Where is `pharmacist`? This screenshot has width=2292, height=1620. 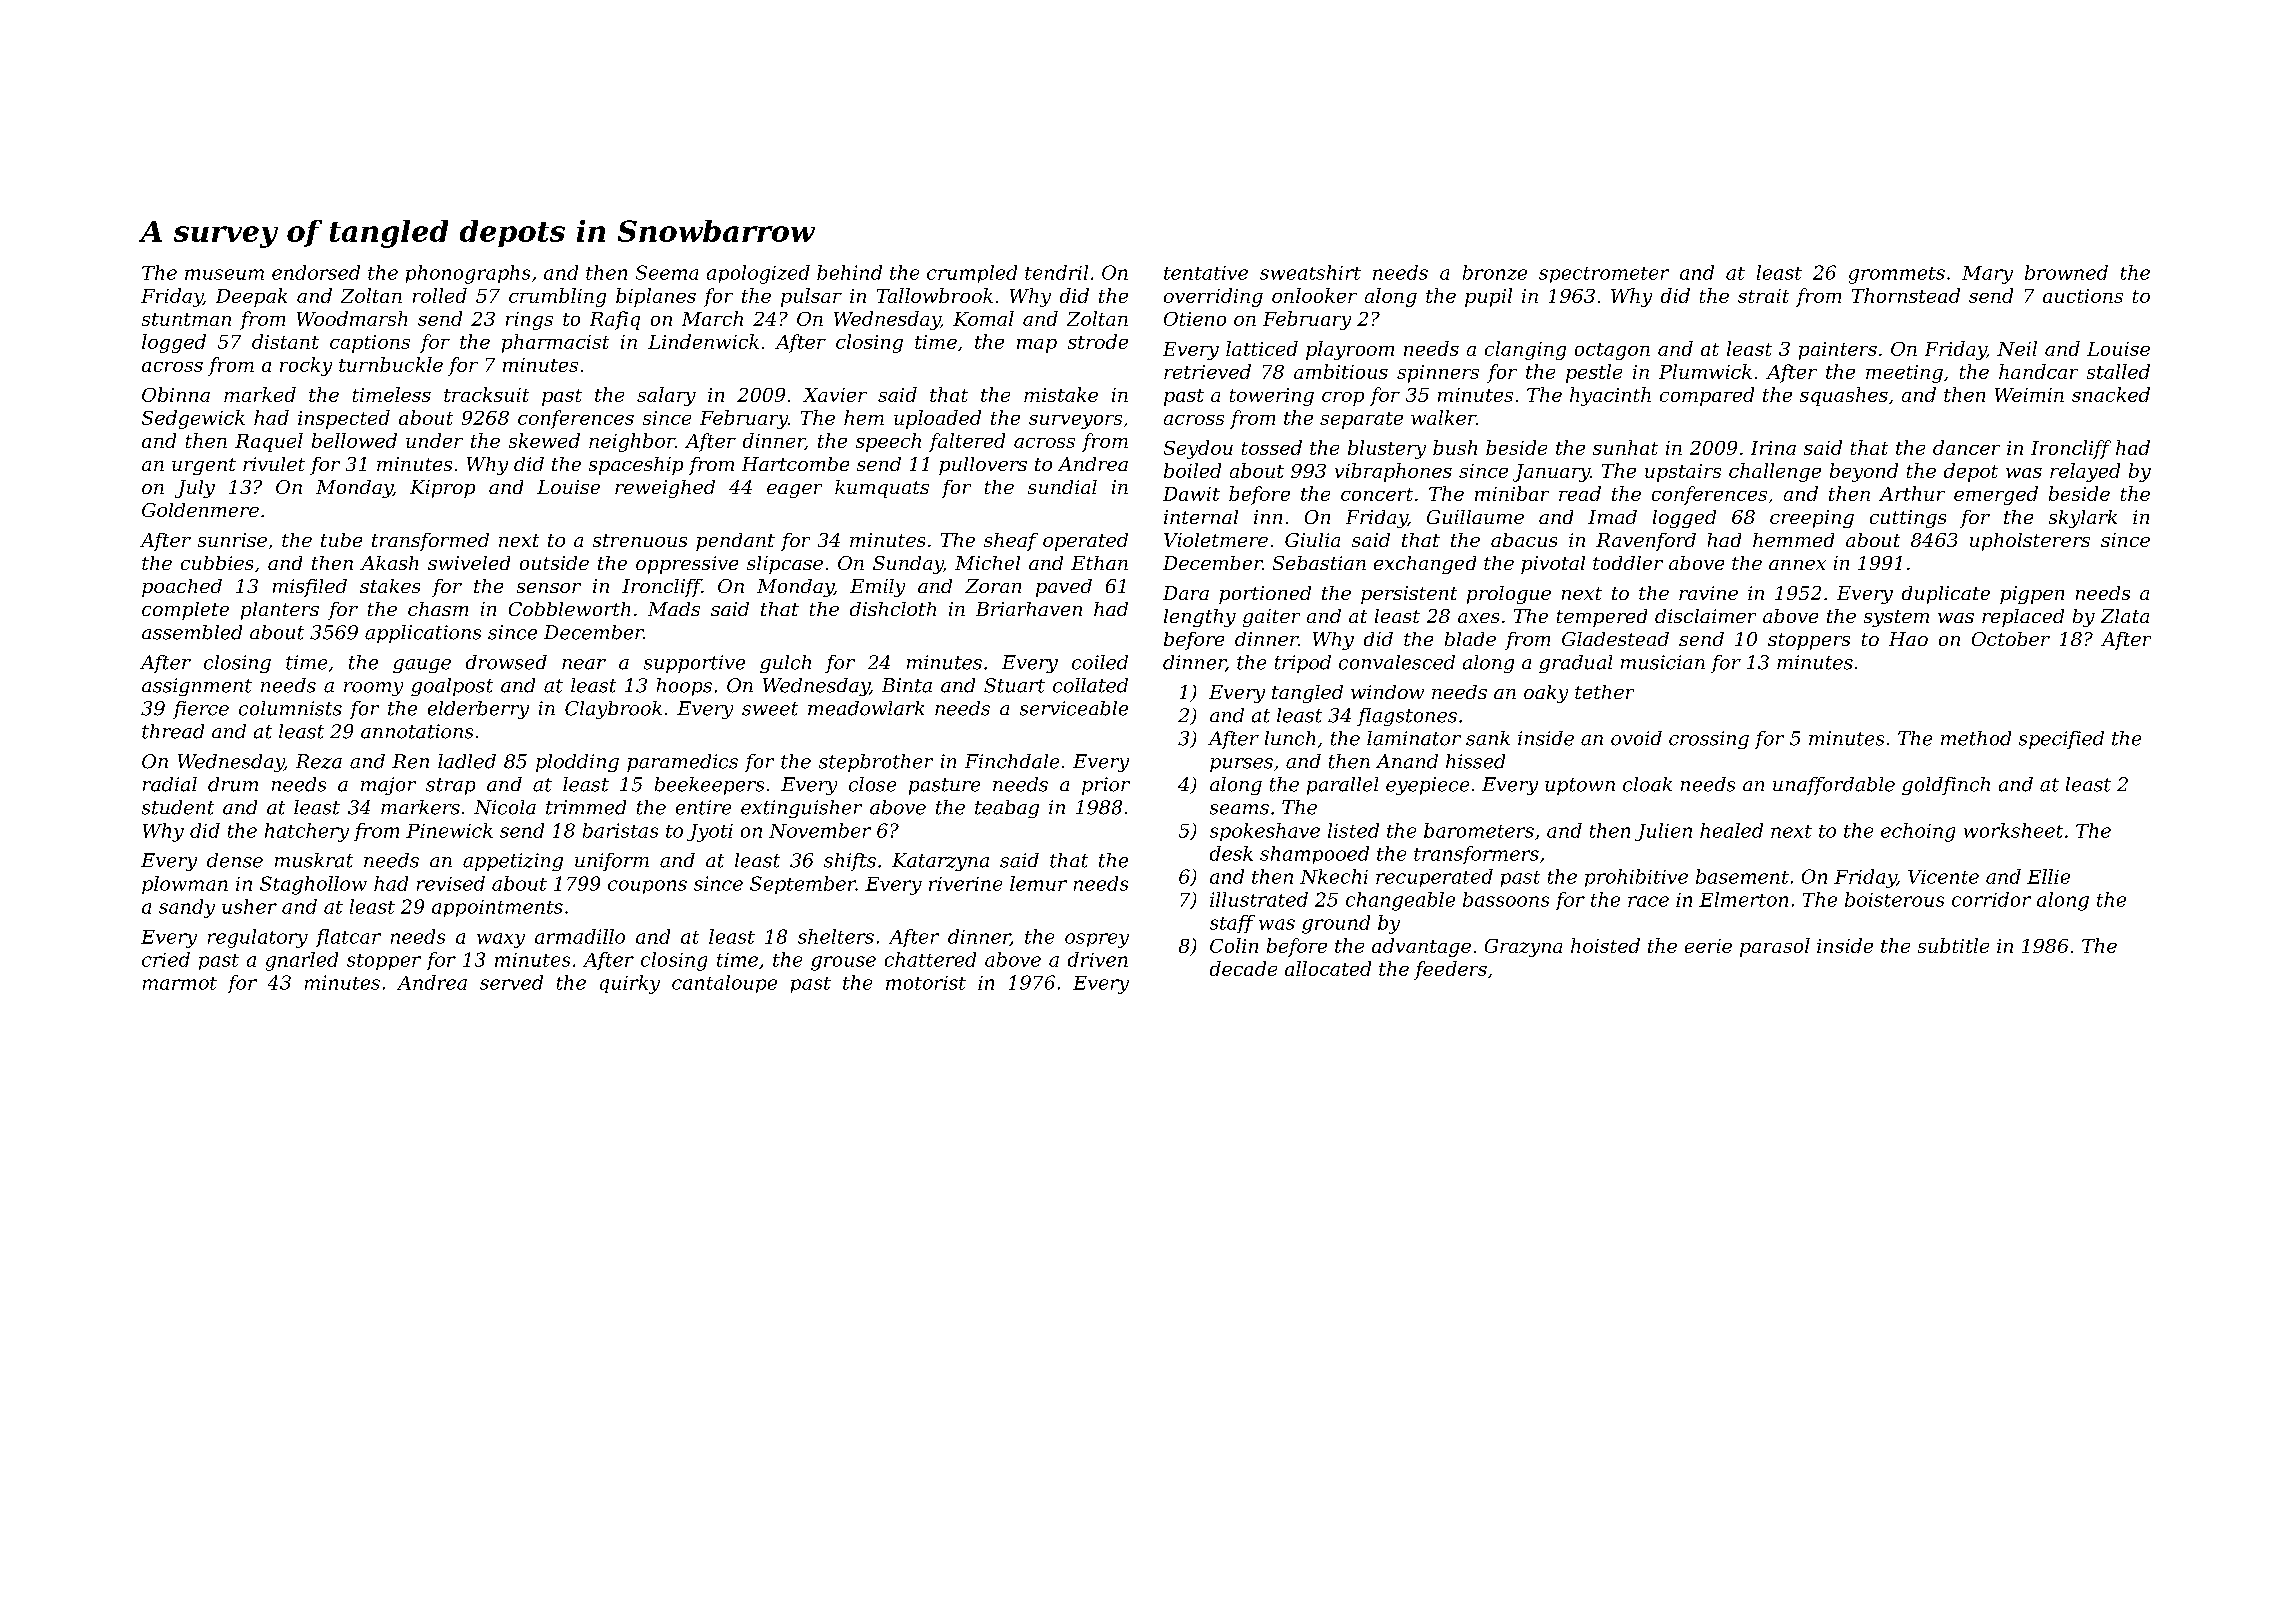
pharmacist is located at coordinates (555, 343).
